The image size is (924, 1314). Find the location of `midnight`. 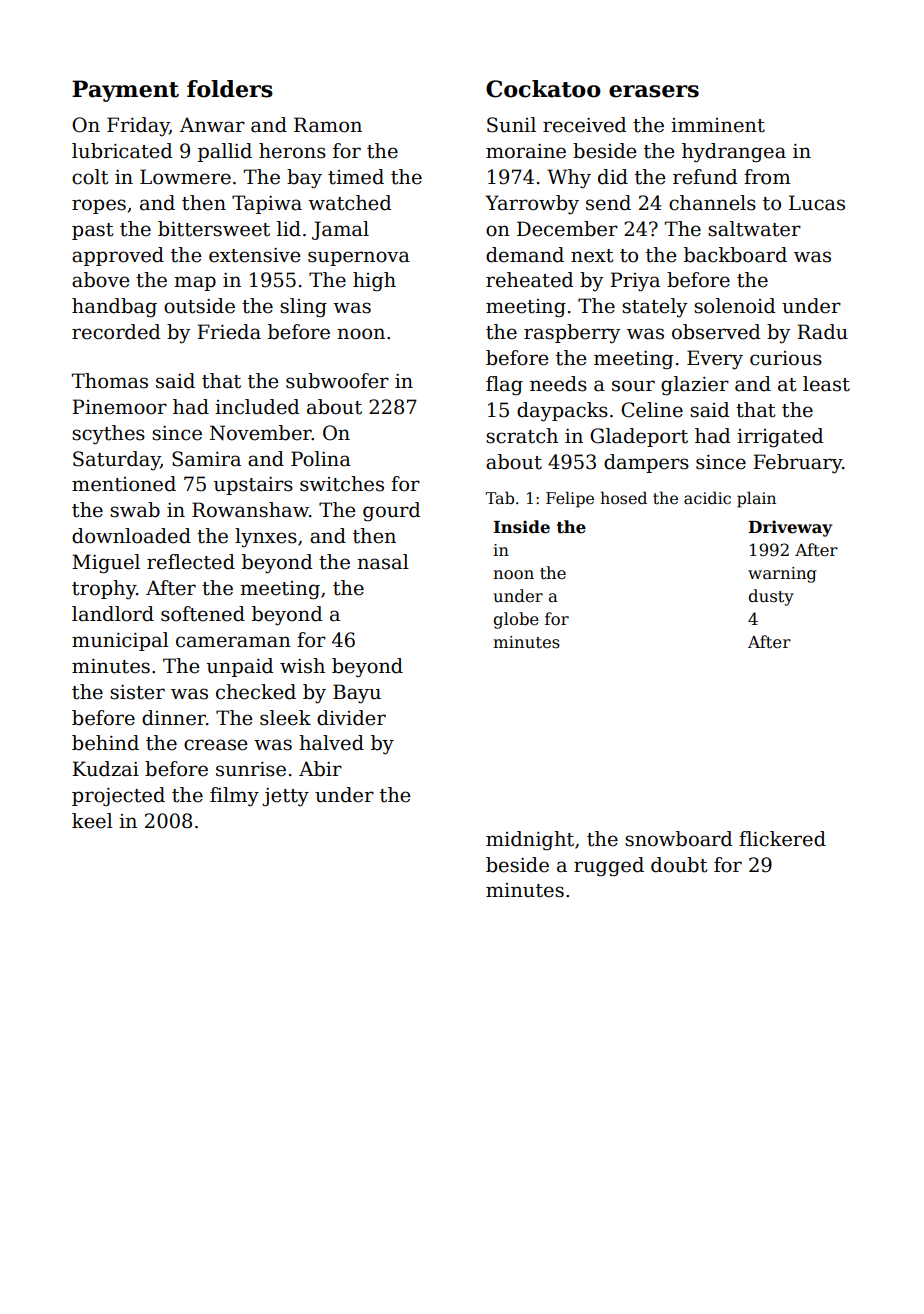

midnight is located at coordinates (530, 841).
